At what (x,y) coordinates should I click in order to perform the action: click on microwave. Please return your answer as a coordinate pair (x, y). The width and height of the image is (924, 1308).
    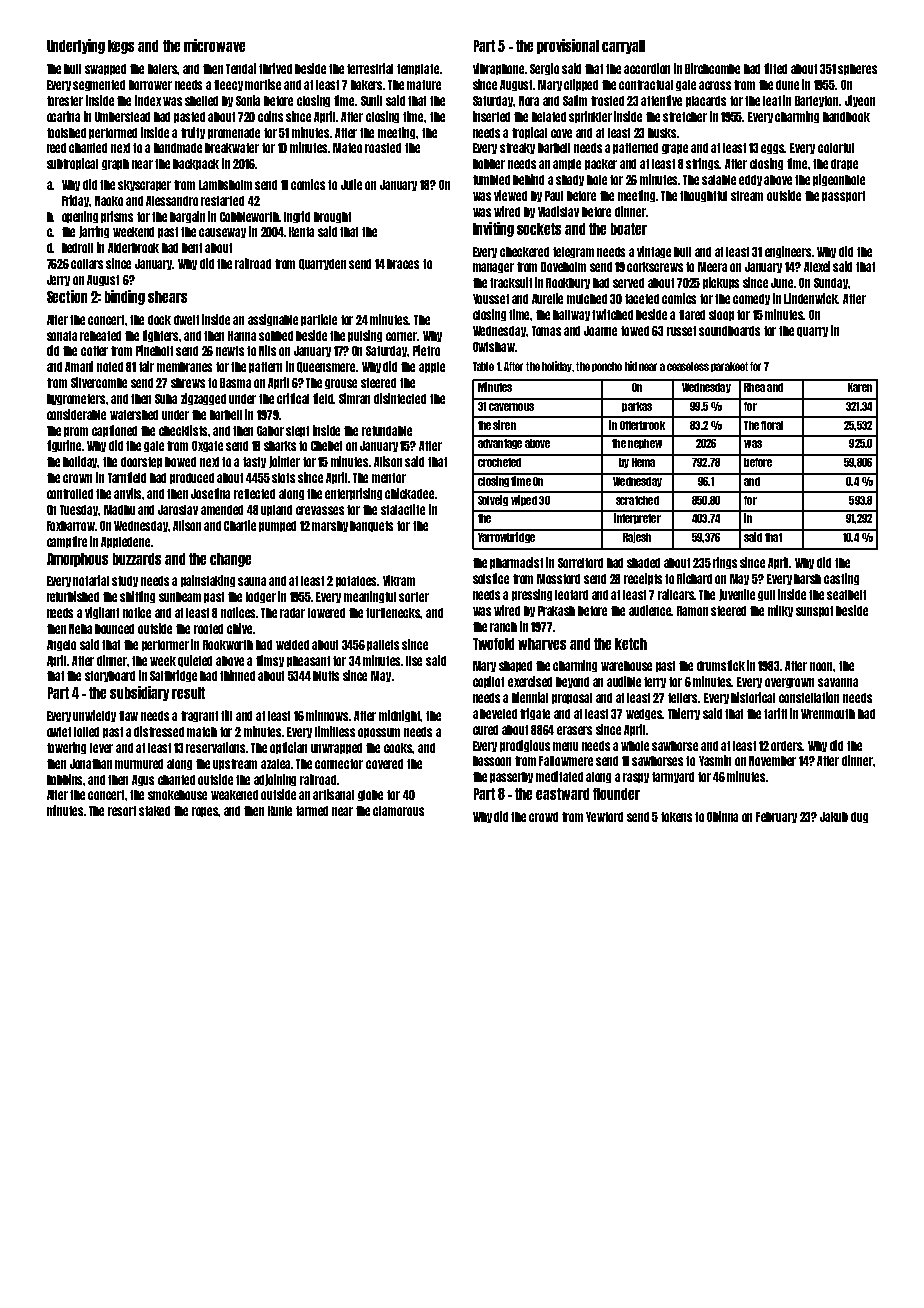
    Looking at the image, I should click on (214, 45).
